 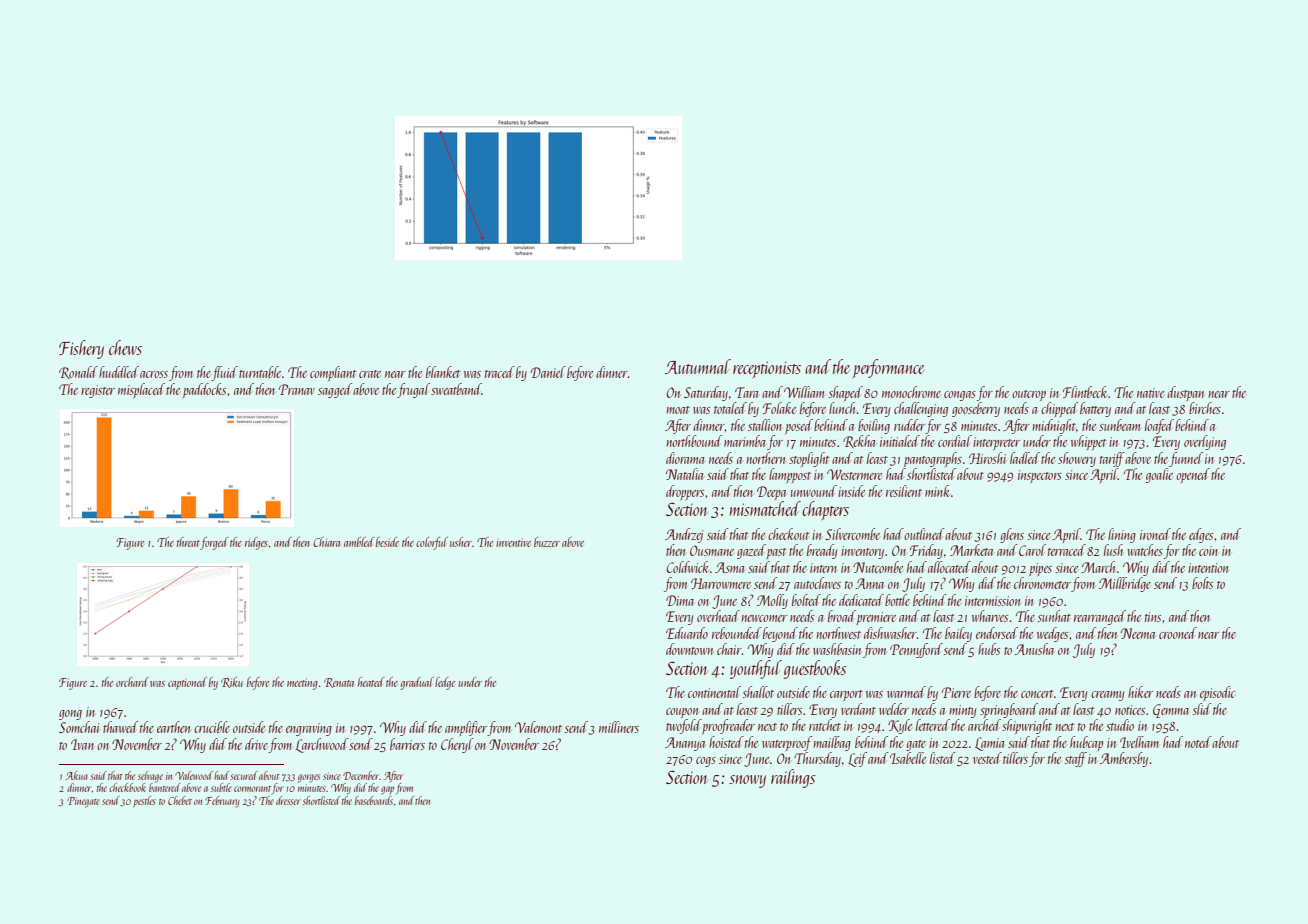 I want to click on forged, so click(x=214, y=543).
